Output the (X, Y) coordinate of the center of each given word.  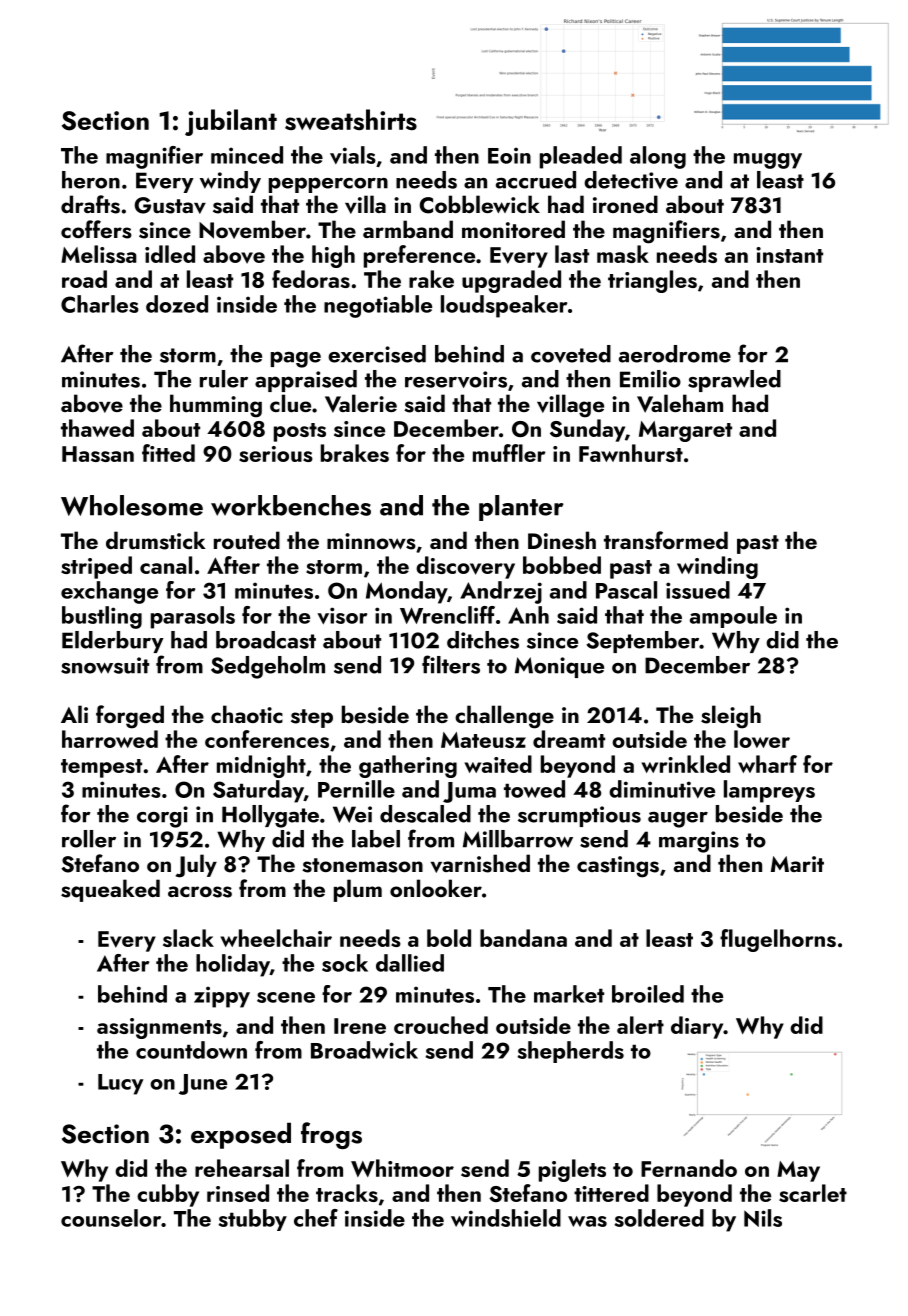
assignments (159, 1028)
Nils (763, 1218)
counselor (111, 1218)
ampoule (733, 617)
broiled (648, 994)
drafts (90, 204)
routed (247, 540)
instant (789, 255)
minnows (371, 541)
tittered (611, 1193)
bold (449, 938)
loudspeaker (504, 306)
